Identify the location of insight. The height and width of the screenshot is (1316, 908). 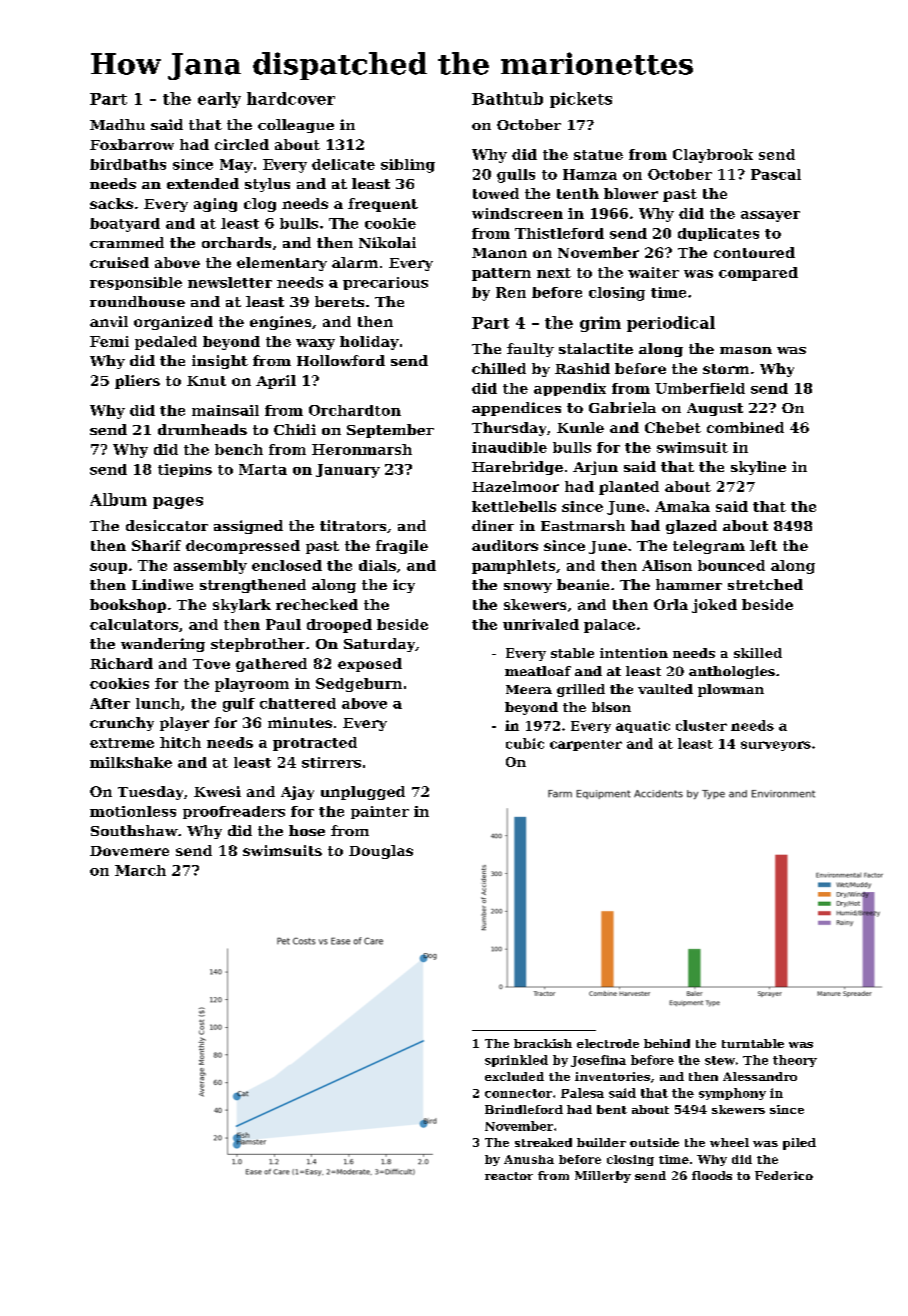
(220, 362).
